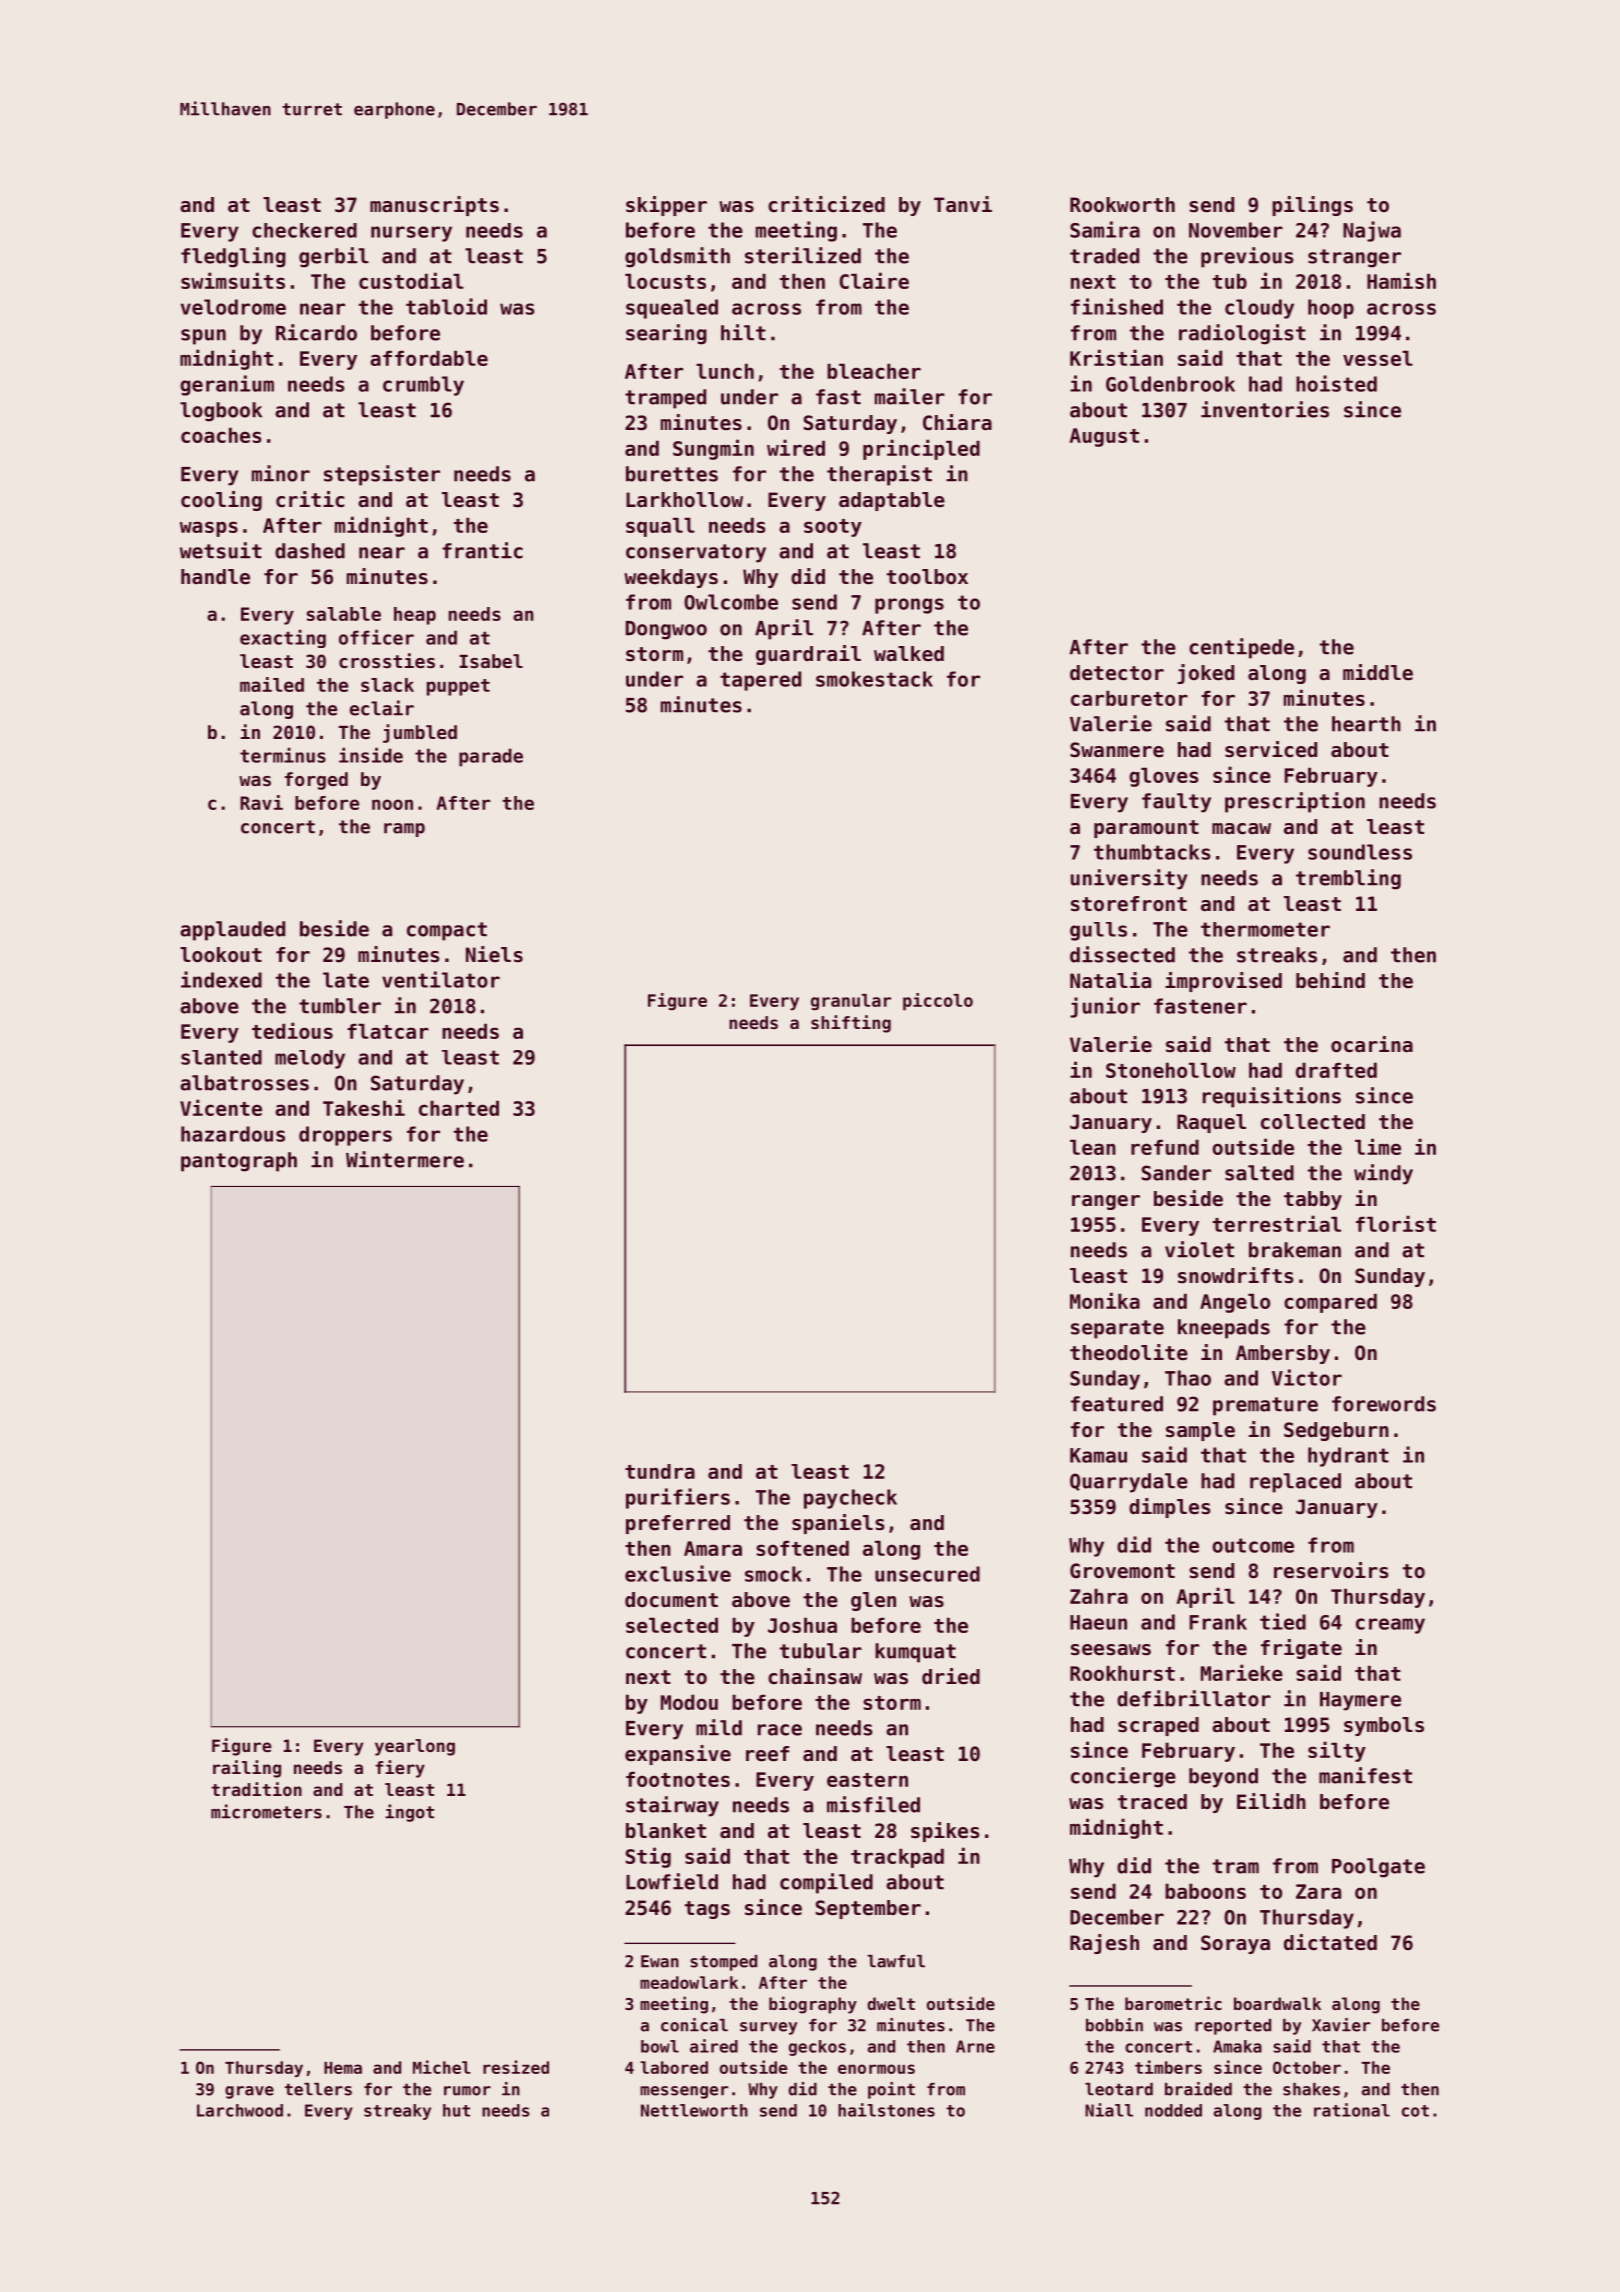 The image size is (1620, 2292). I want to click on pantograph, so click(239, 1162).
